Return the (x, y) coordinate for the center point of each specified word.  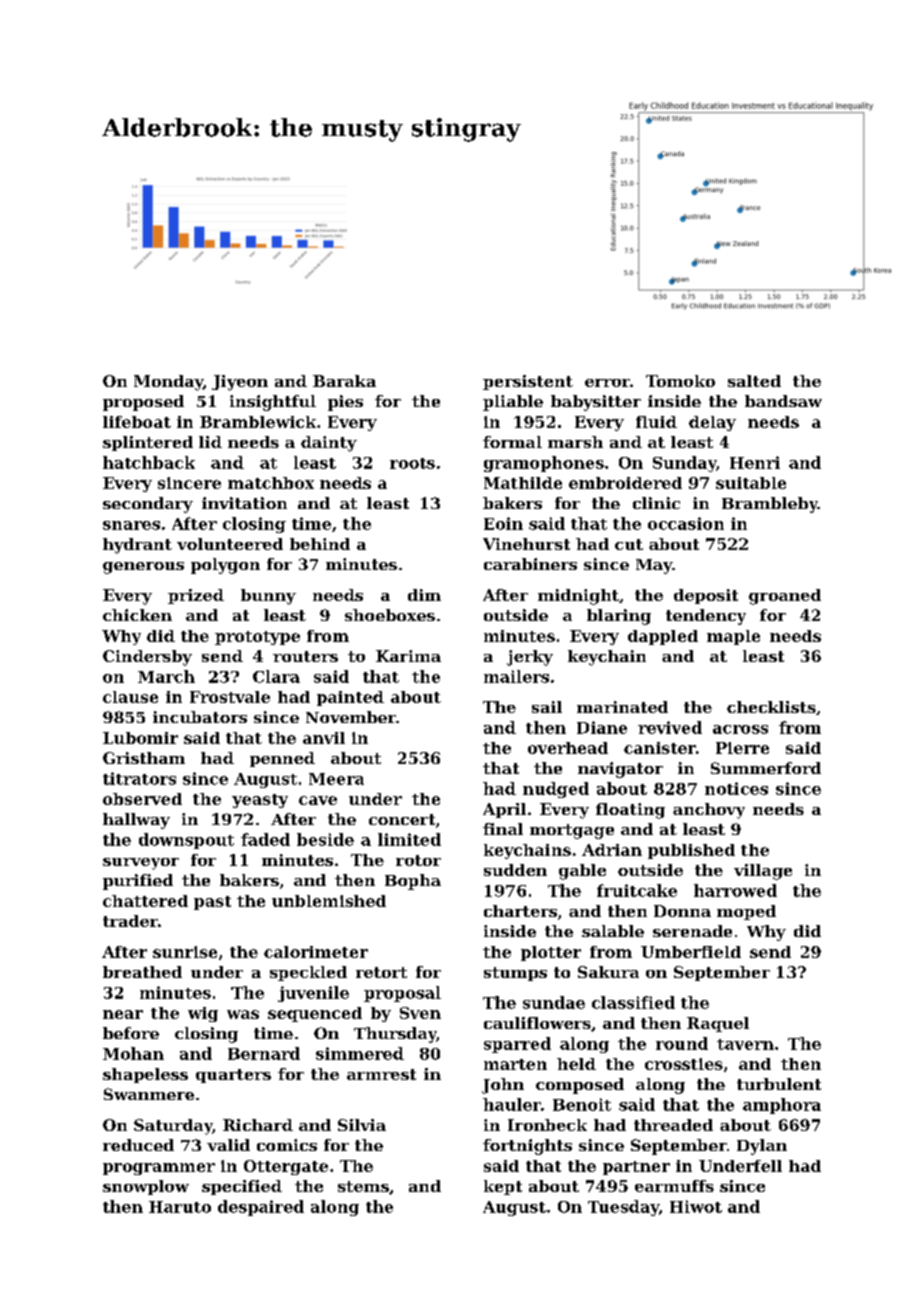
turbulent (779, 1084)
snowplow (146, 1187)
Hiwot (696, 1206)
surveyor (141, 864)
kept (503, 1187)
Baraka (344, 381)
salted (754, 381)
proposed (143, 403)
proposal (402, 994)
